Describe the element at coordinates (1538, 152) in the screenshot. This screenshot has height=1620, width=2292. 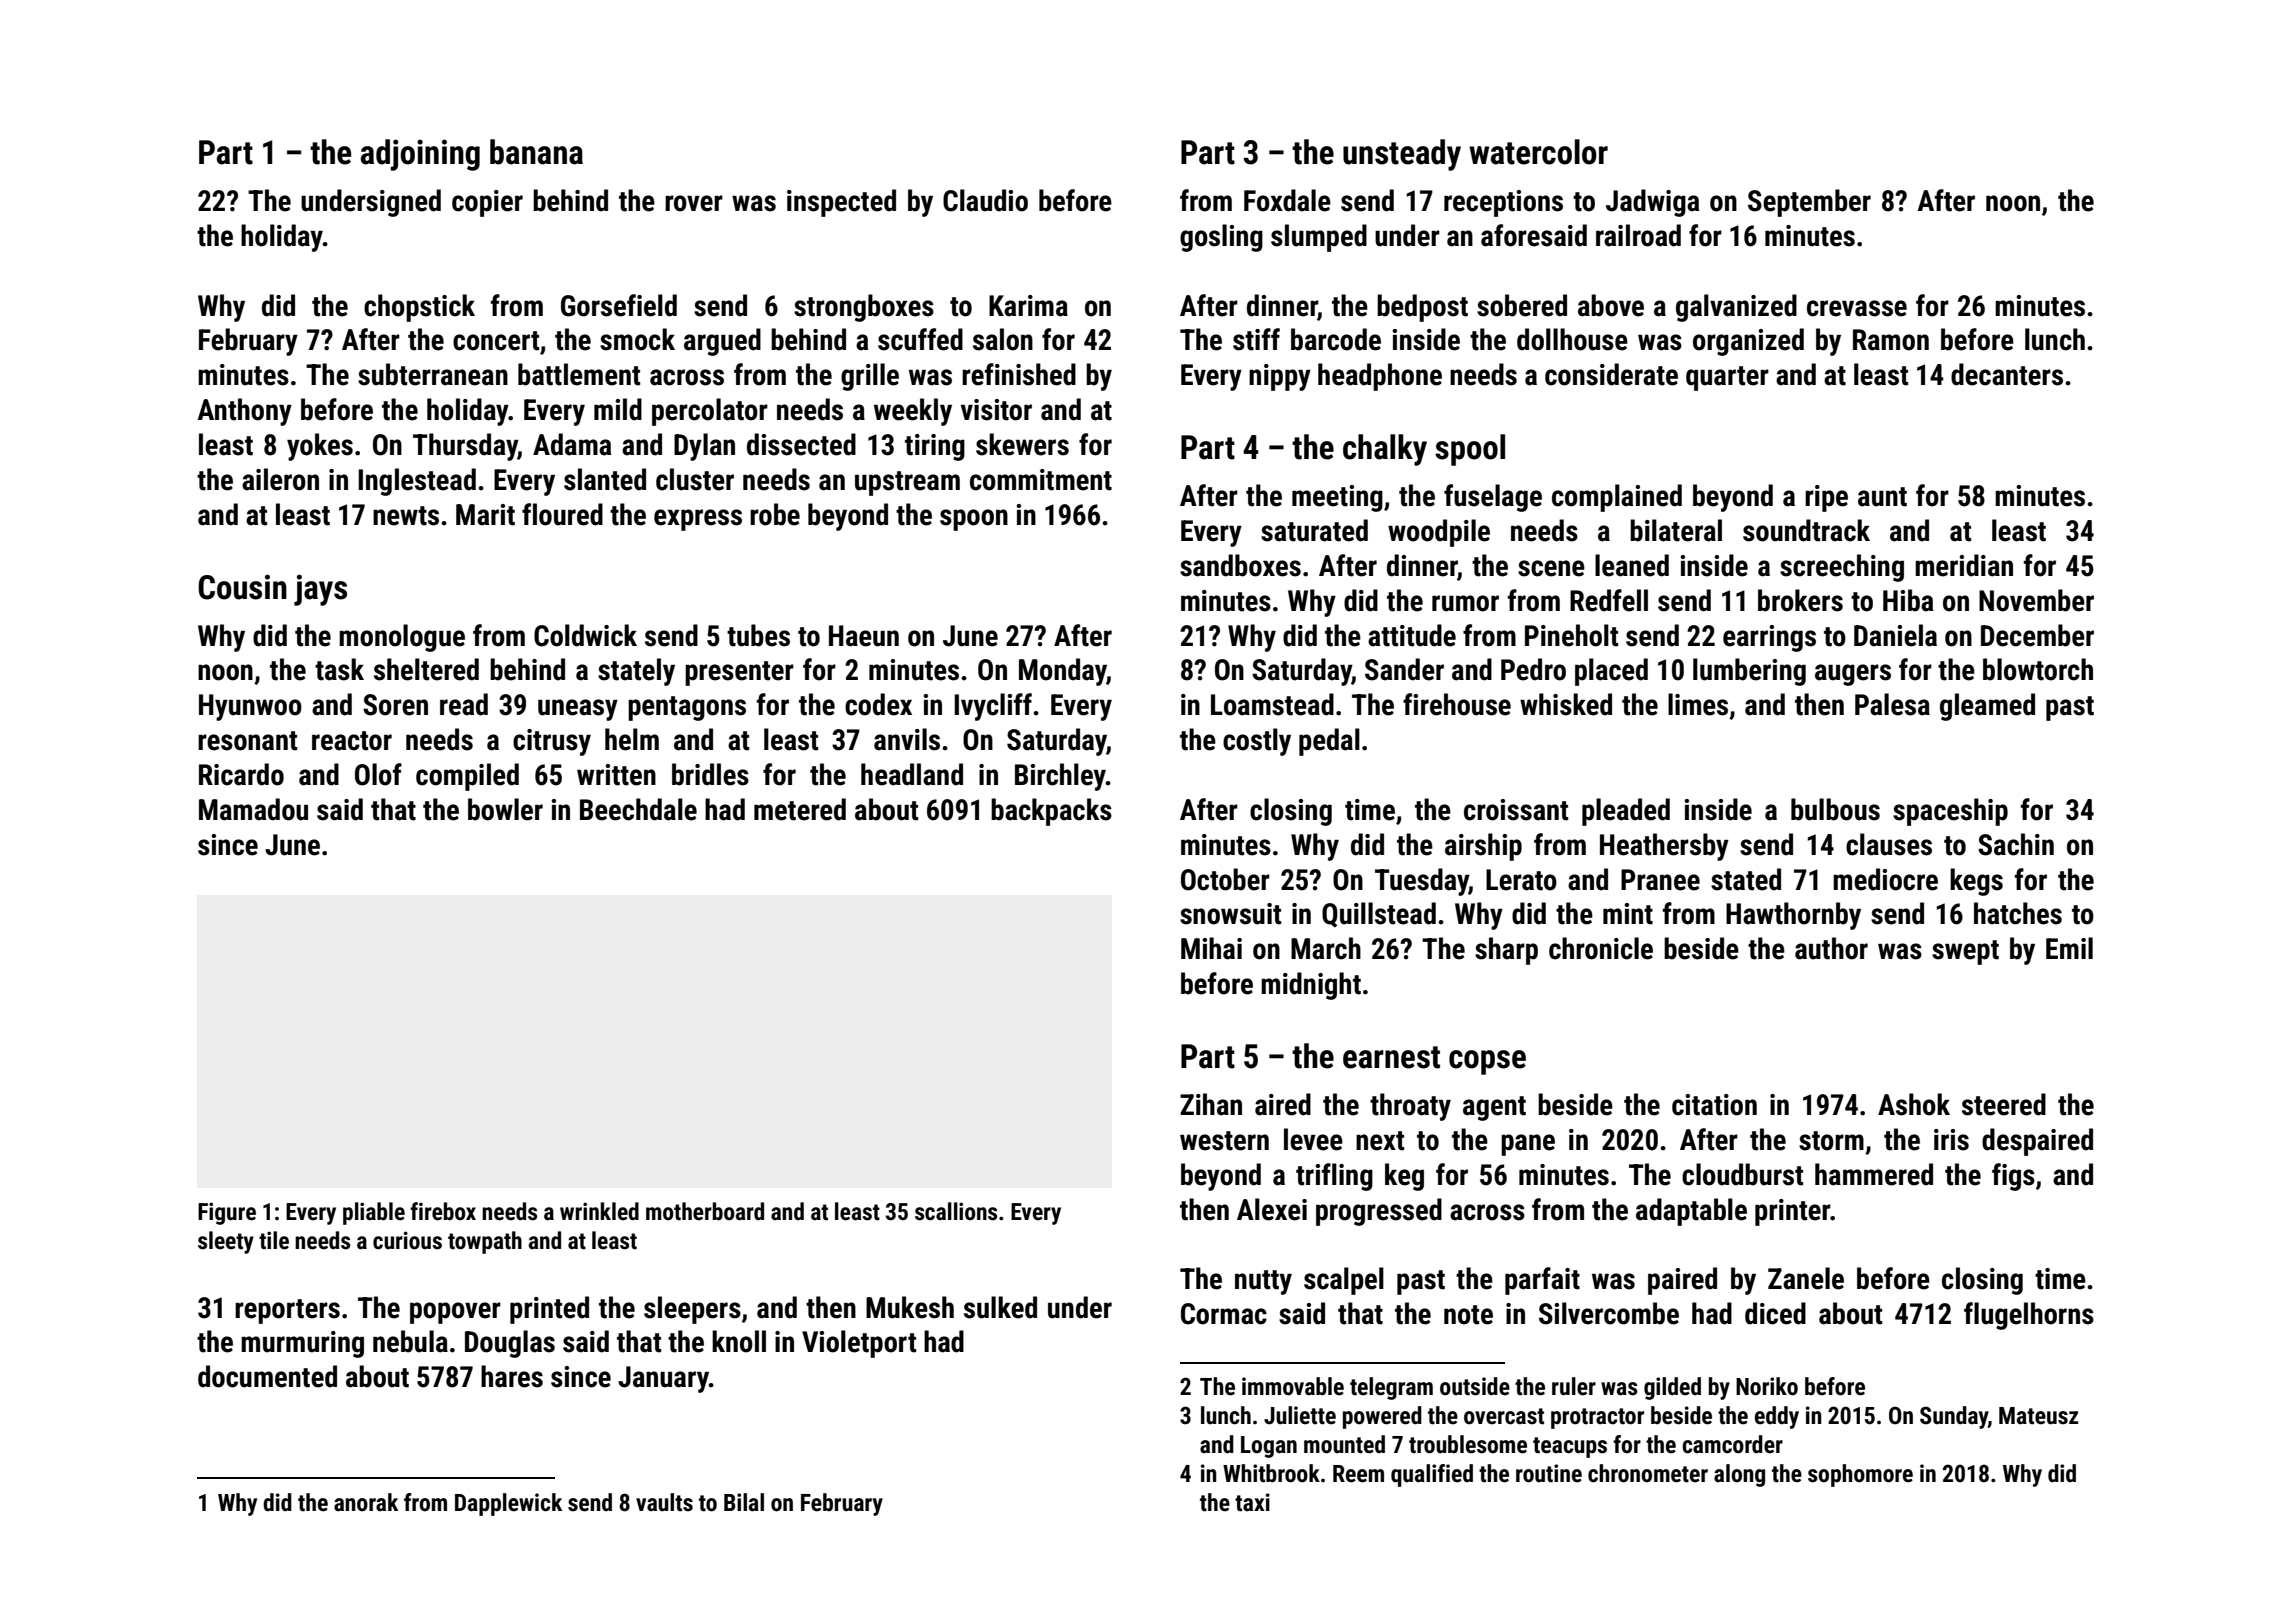
I see `watercolor` at that location.
